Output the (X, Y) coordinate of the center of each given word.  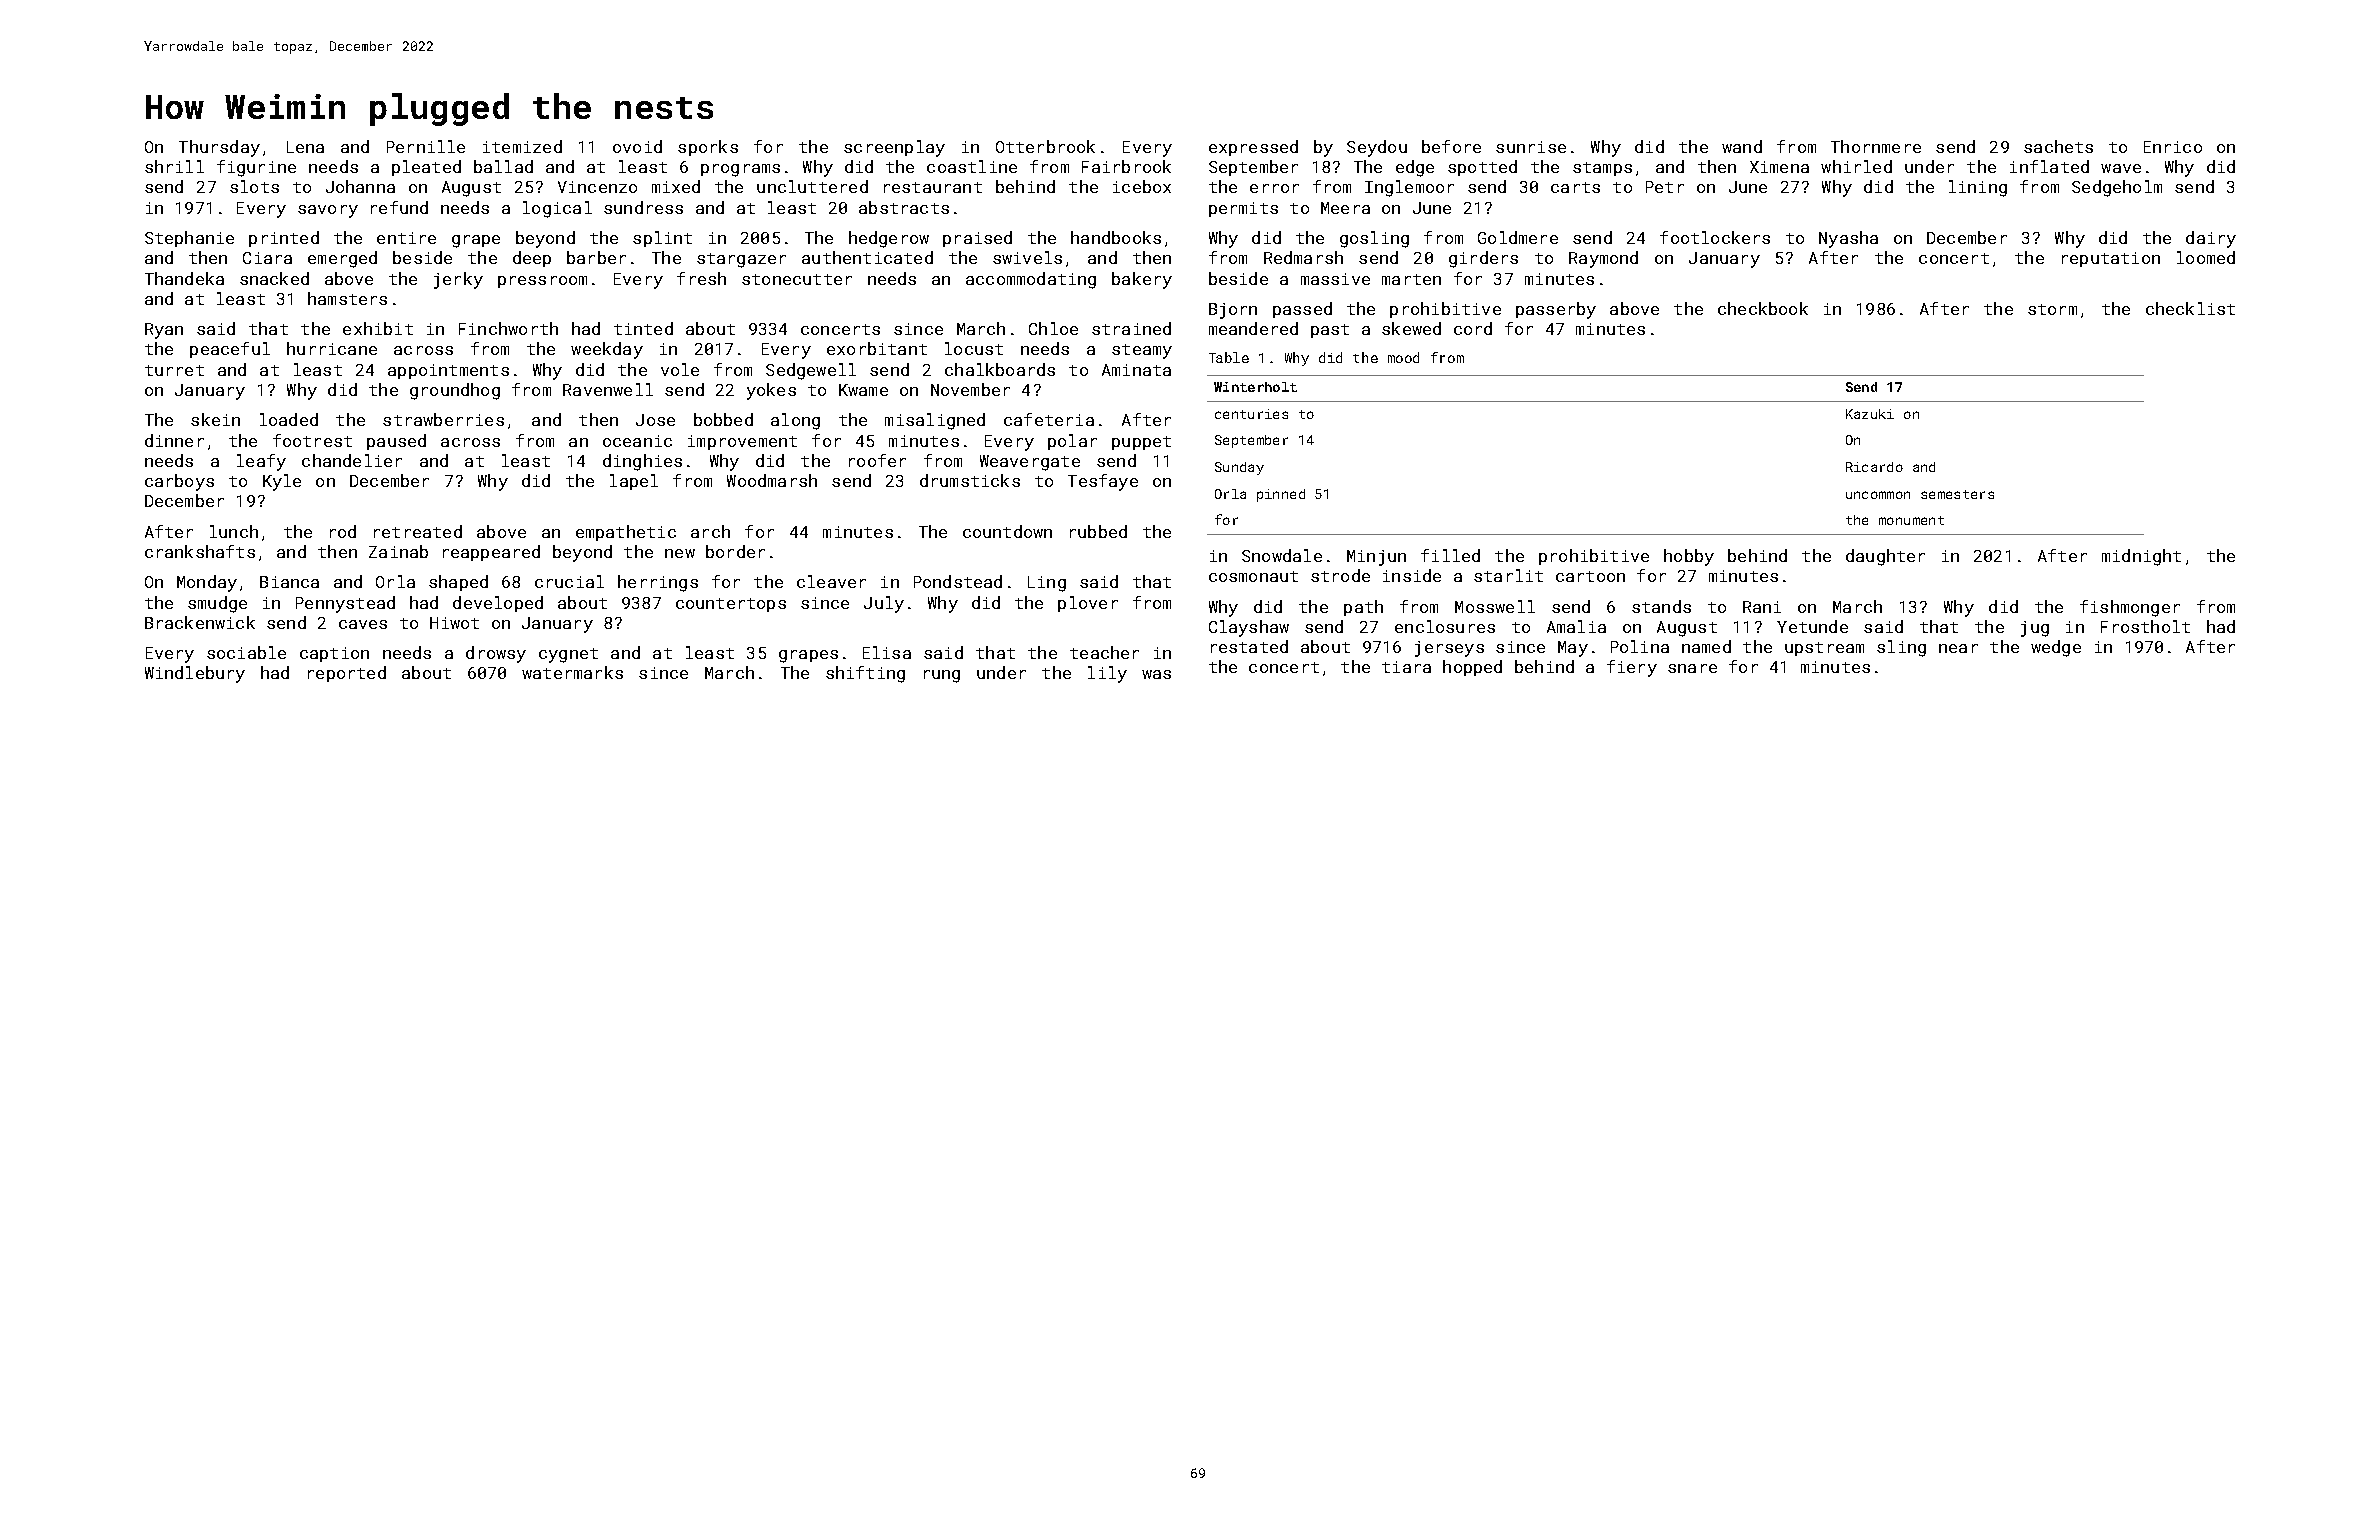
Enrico (2173, 147)
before (1451, 146)
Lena (305, 147)
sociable (246, 652)
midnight (2141, 557)
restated (1249, 646)
